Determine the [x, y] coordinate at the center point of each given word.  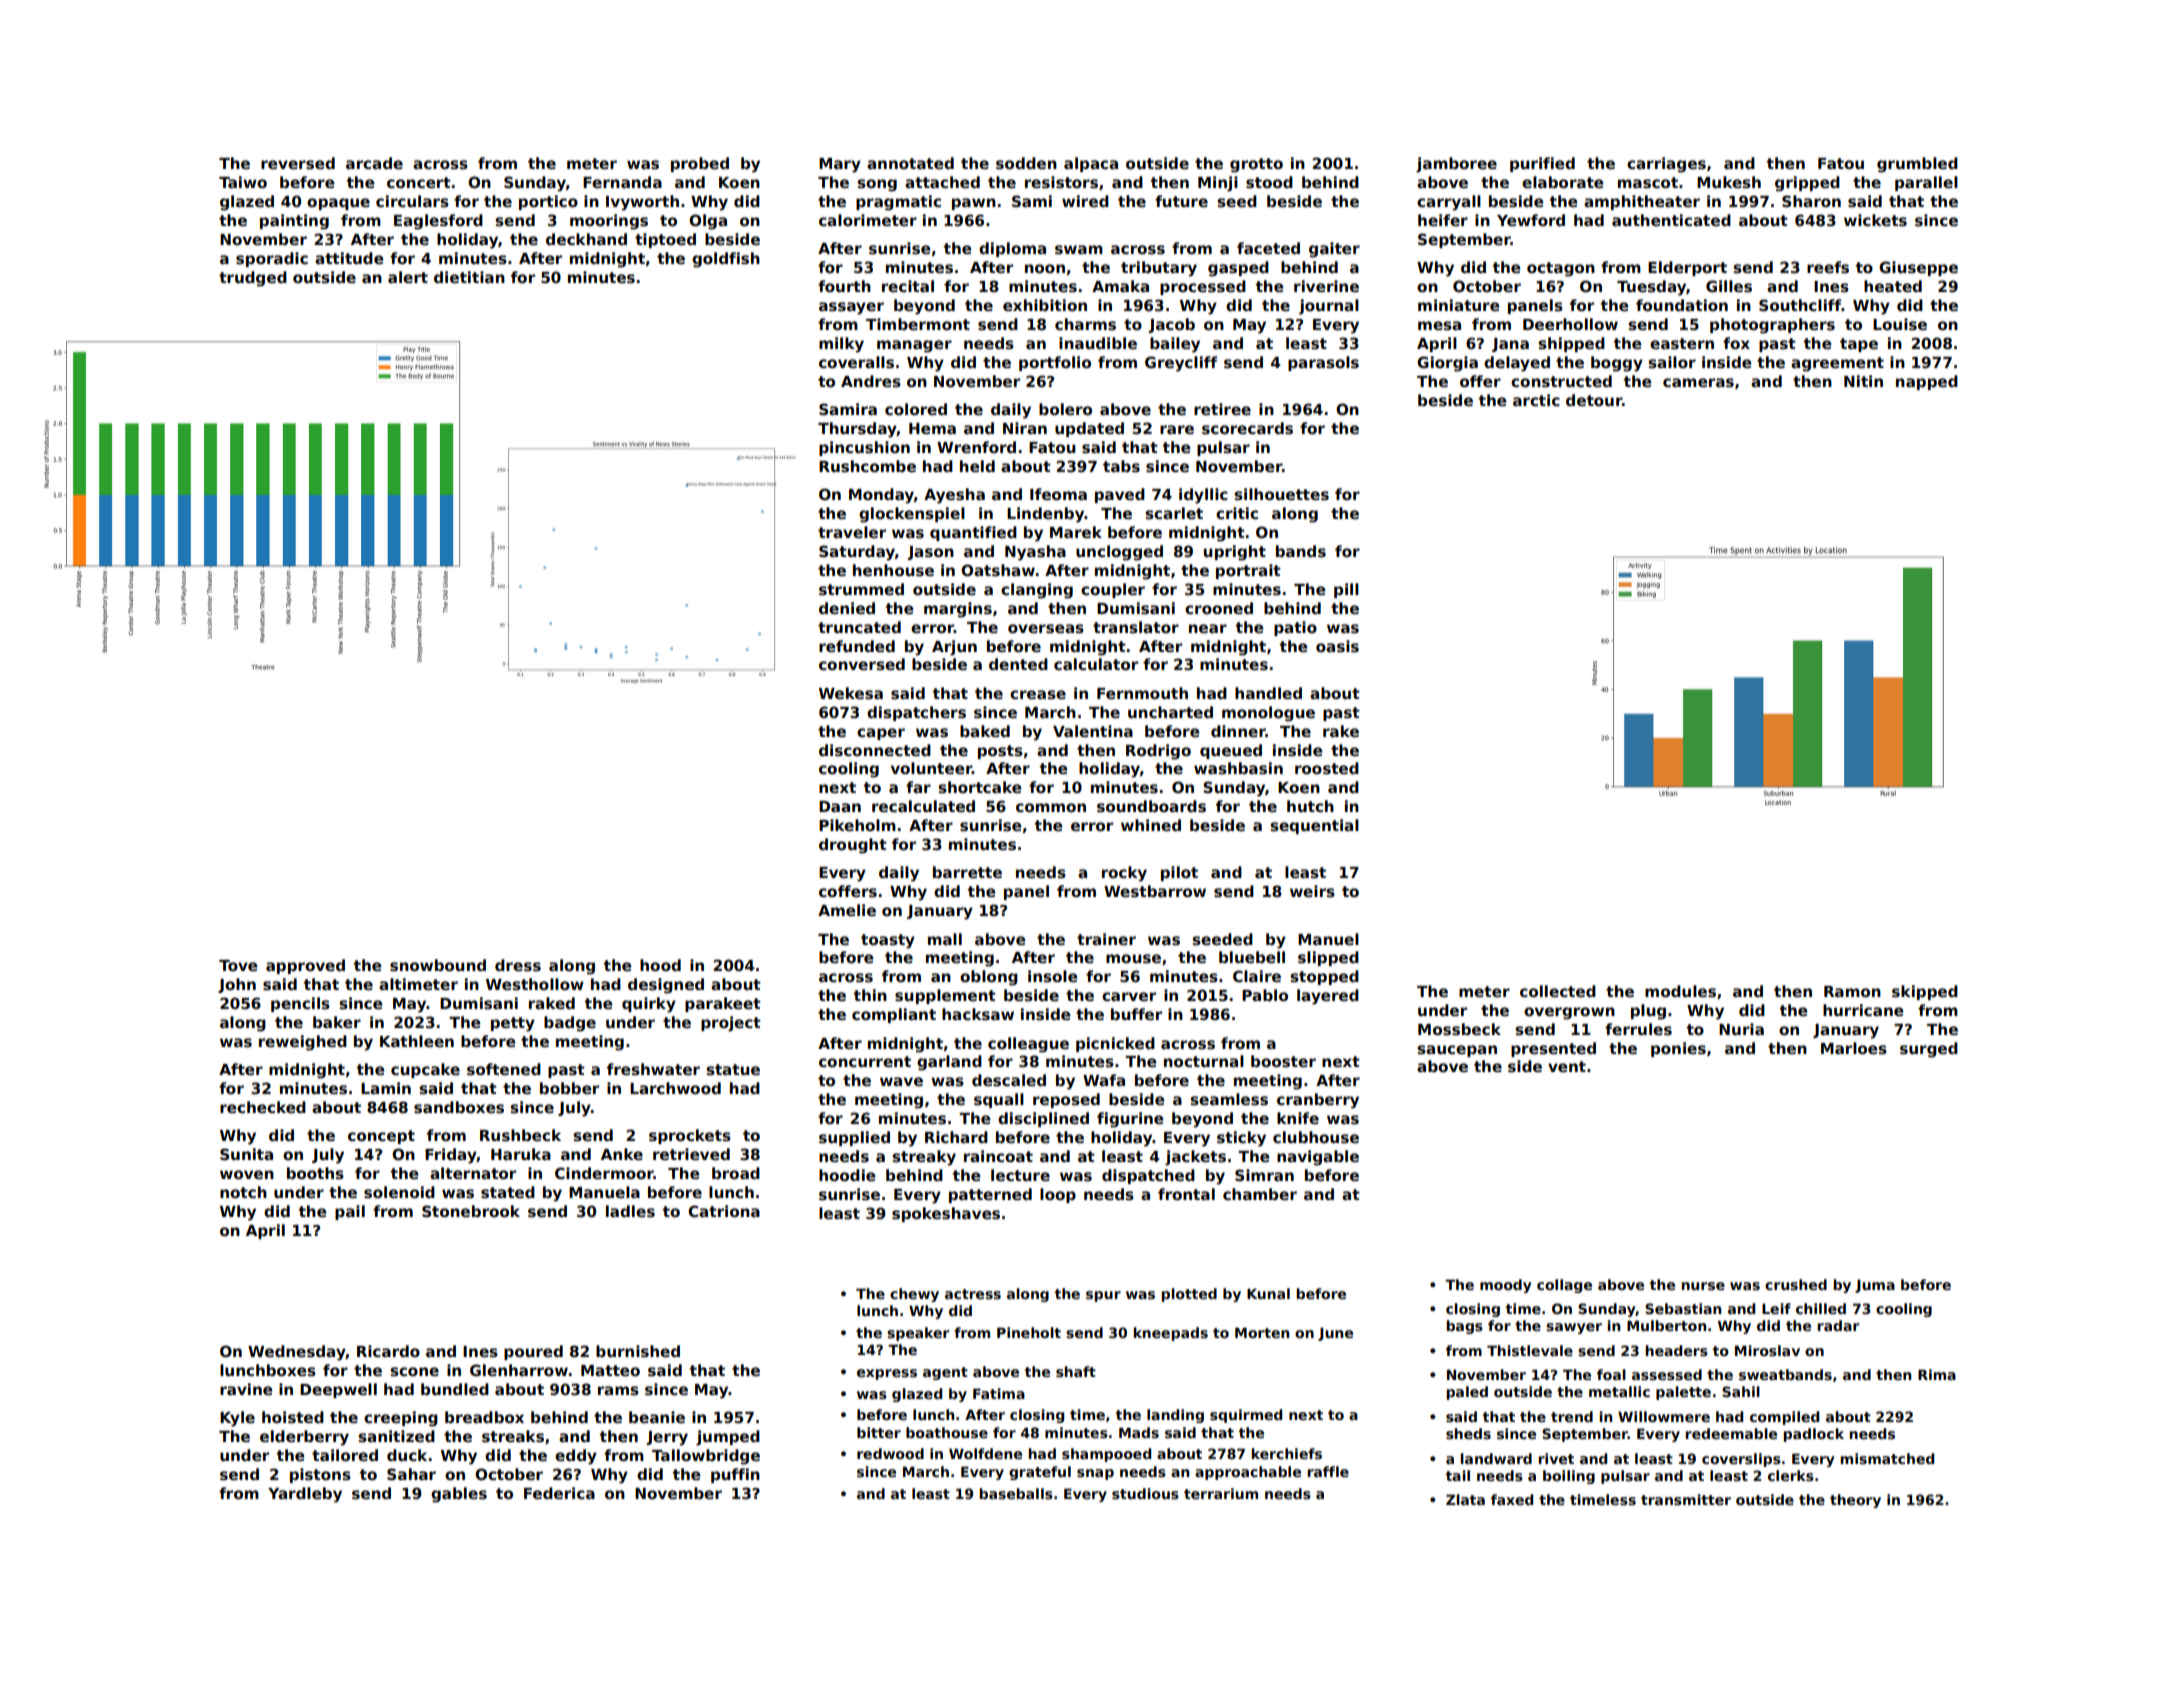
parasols [1323, 363]
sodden [1026, 163]
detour [1594, 400]
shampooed [1106, 1455]
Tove [238, 965]
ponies [1678, 1049]
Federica [559, 1493]
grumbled [1917, 165]
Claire [1257, 976]
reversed [298, 163]
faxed [1512, 1499]
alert [408, 277]
